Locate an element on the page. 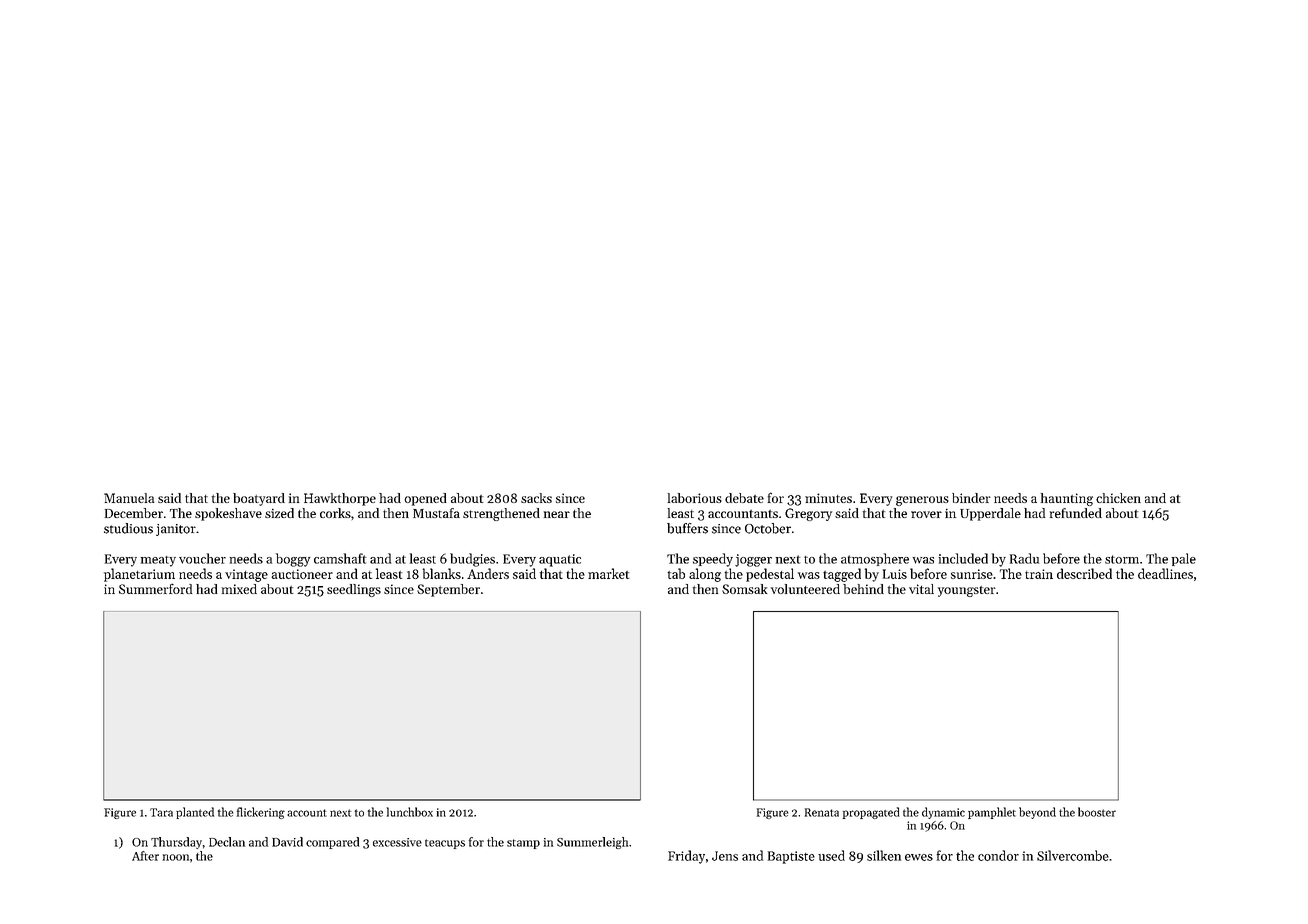  chicken is located at coordinates (1118, 498).
